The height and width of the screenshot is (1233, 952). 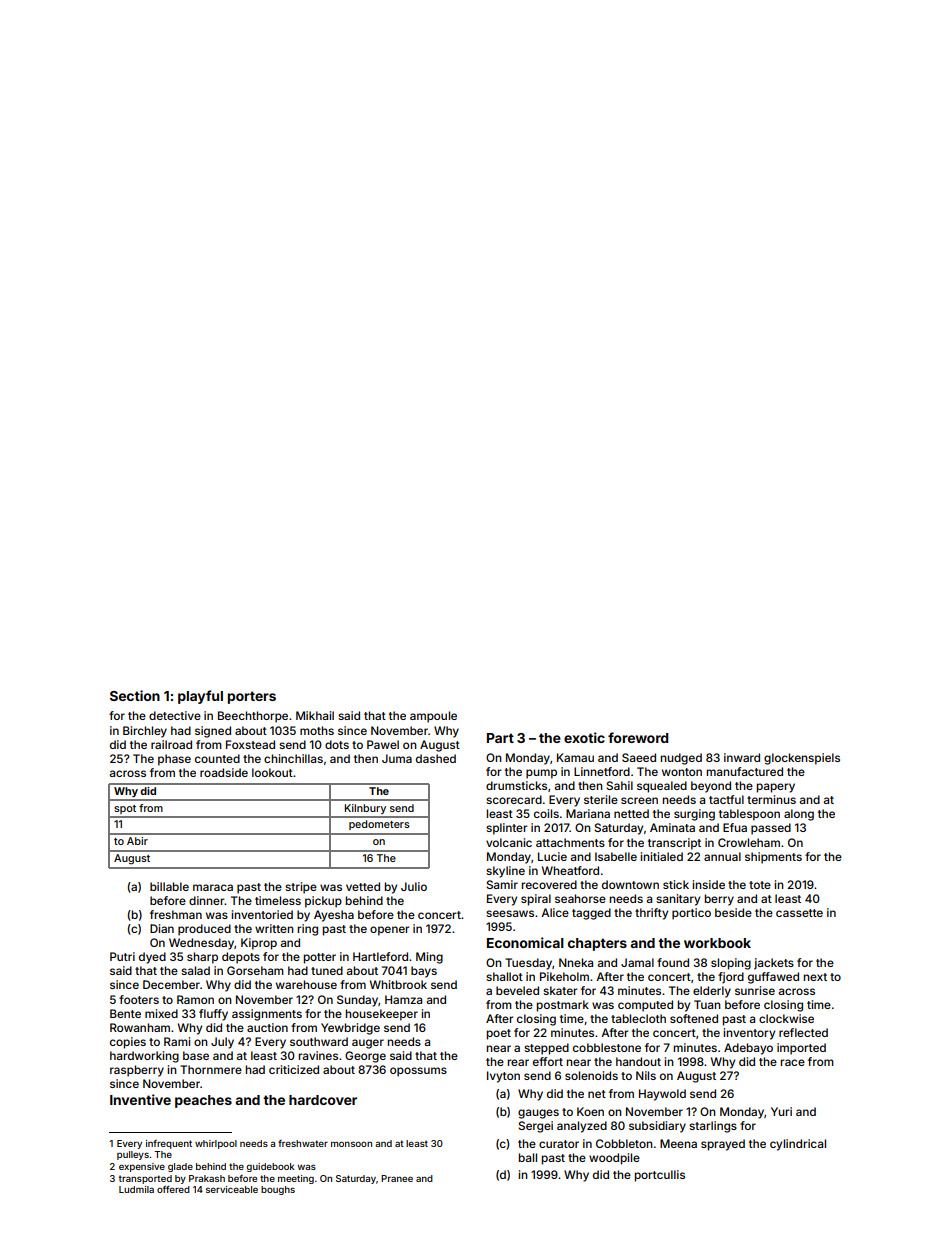 I want to click on boughs, so click(x=278, y=1190).
